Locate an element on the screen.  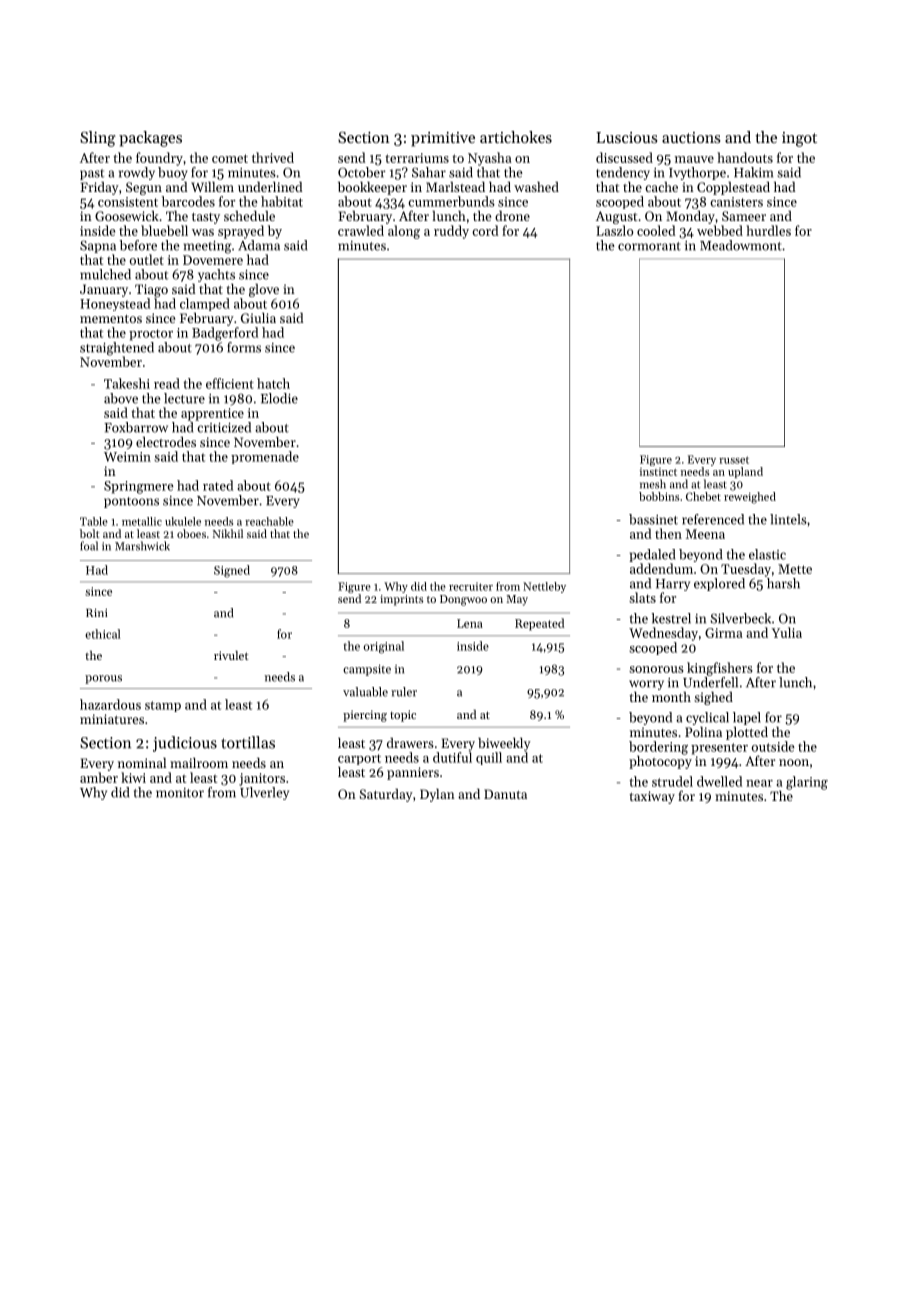
Luscious is located at coordinates (627, 137).
